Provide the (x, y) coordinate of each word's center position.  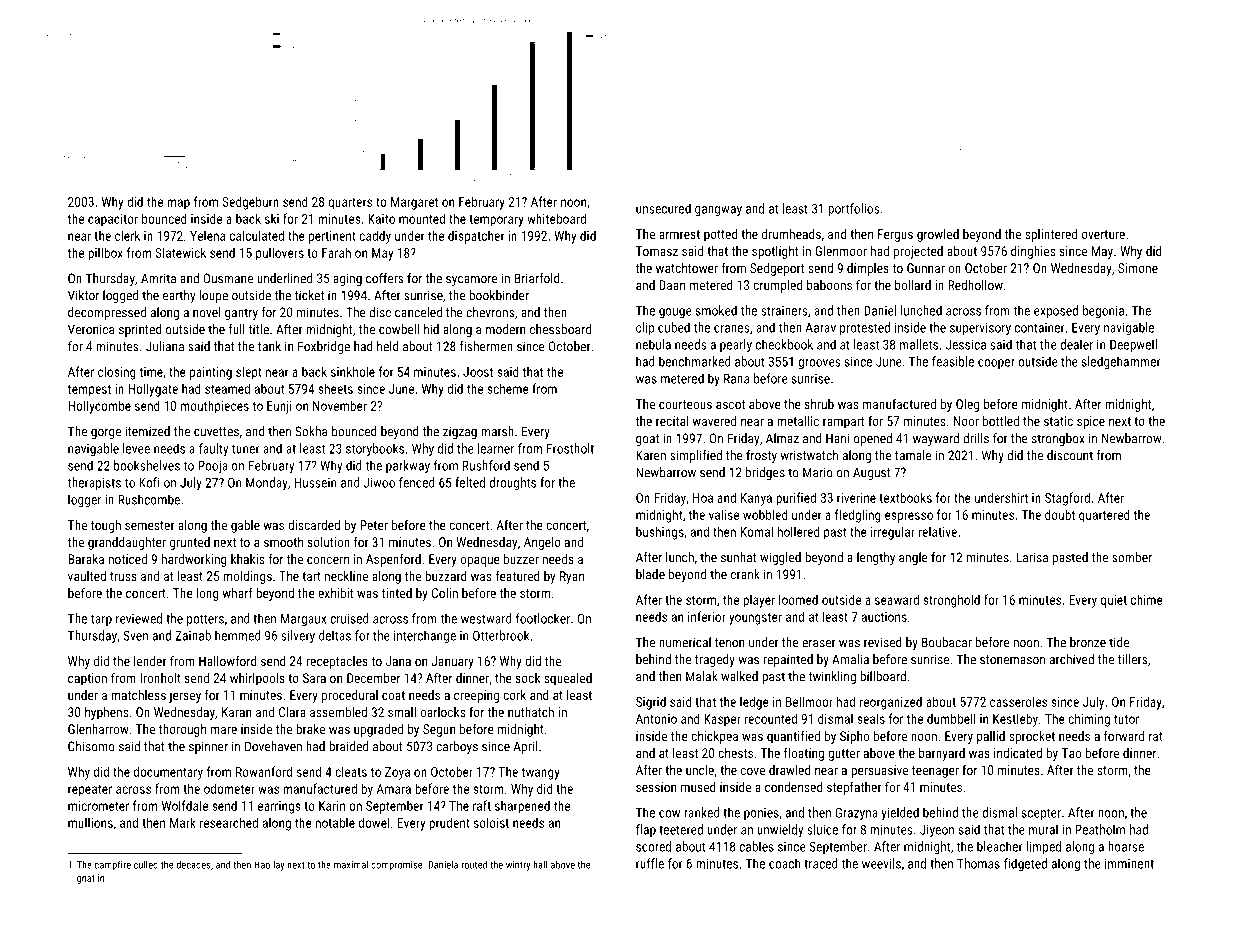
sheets (335, 388)
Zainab (193, 635)
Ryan (572, 577)
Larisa (1032, 557)
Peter (374, 525)
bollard (913, 285)
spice (1091, 422)
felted (470, 482)
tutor (1126, 719)
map (178, 204)
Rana (736, 379)
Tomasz (657, 251)
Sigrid (651, 703)
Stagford (1067, 499)
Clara (292, 712)
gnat (86, 879)
